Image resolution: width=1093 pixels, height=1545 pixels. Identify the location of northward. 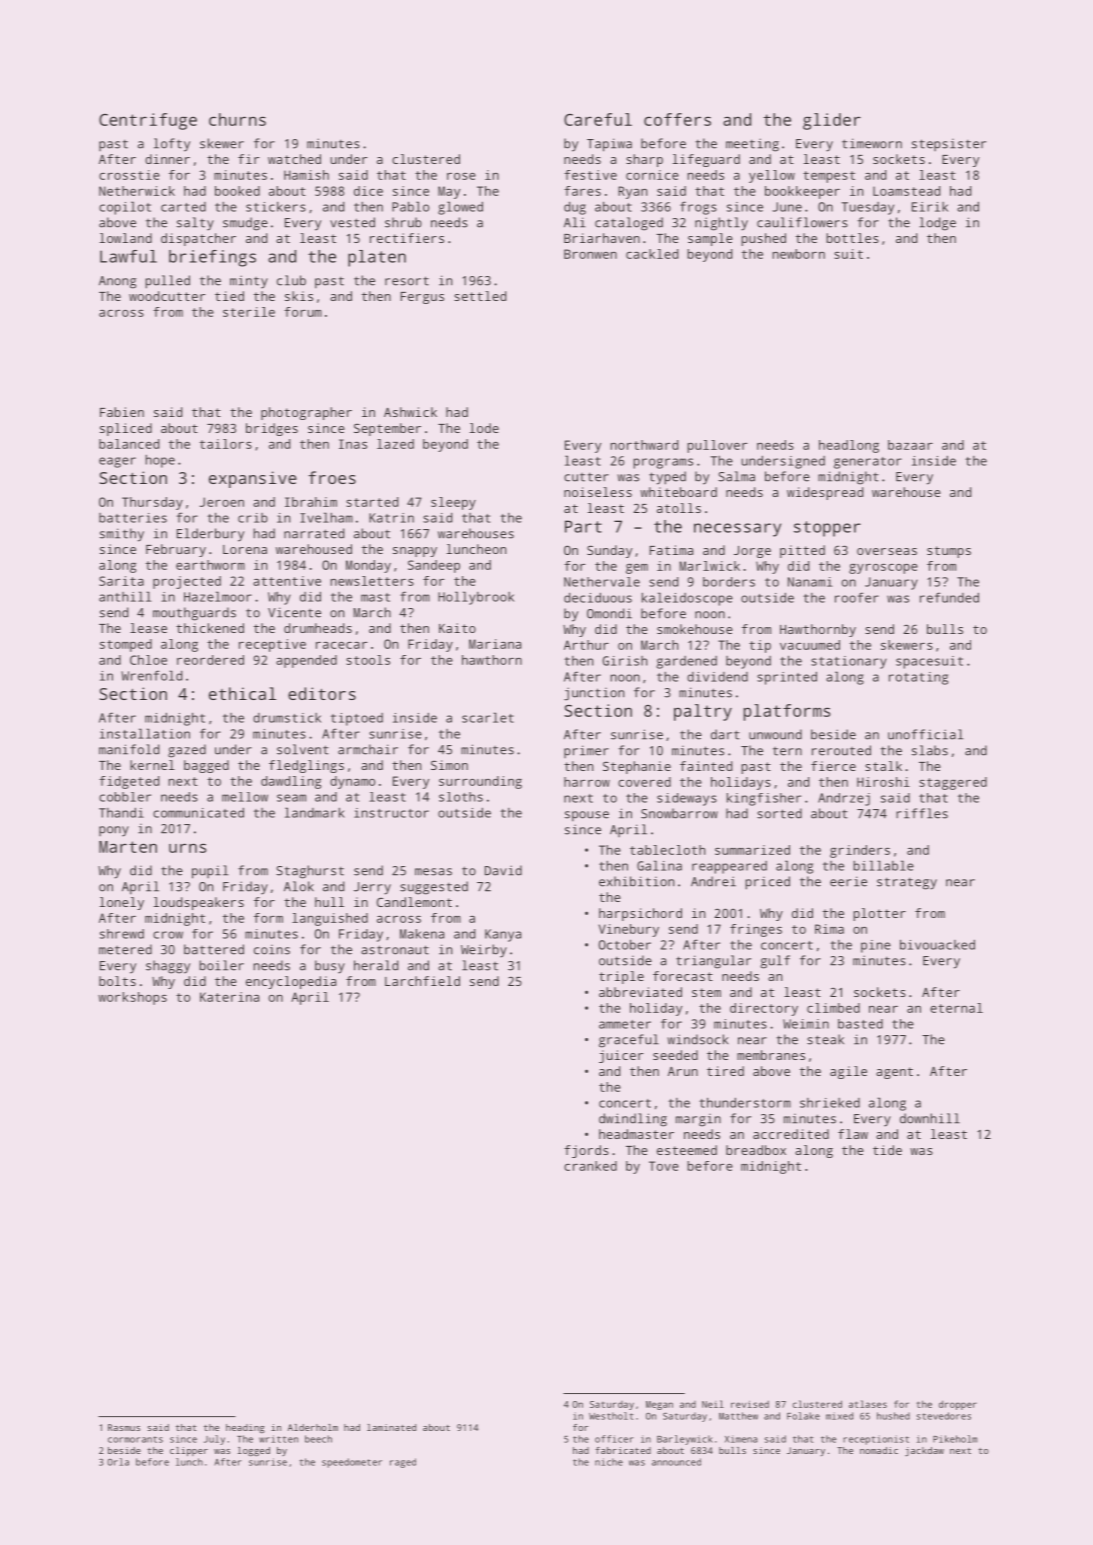
(644, 445).
